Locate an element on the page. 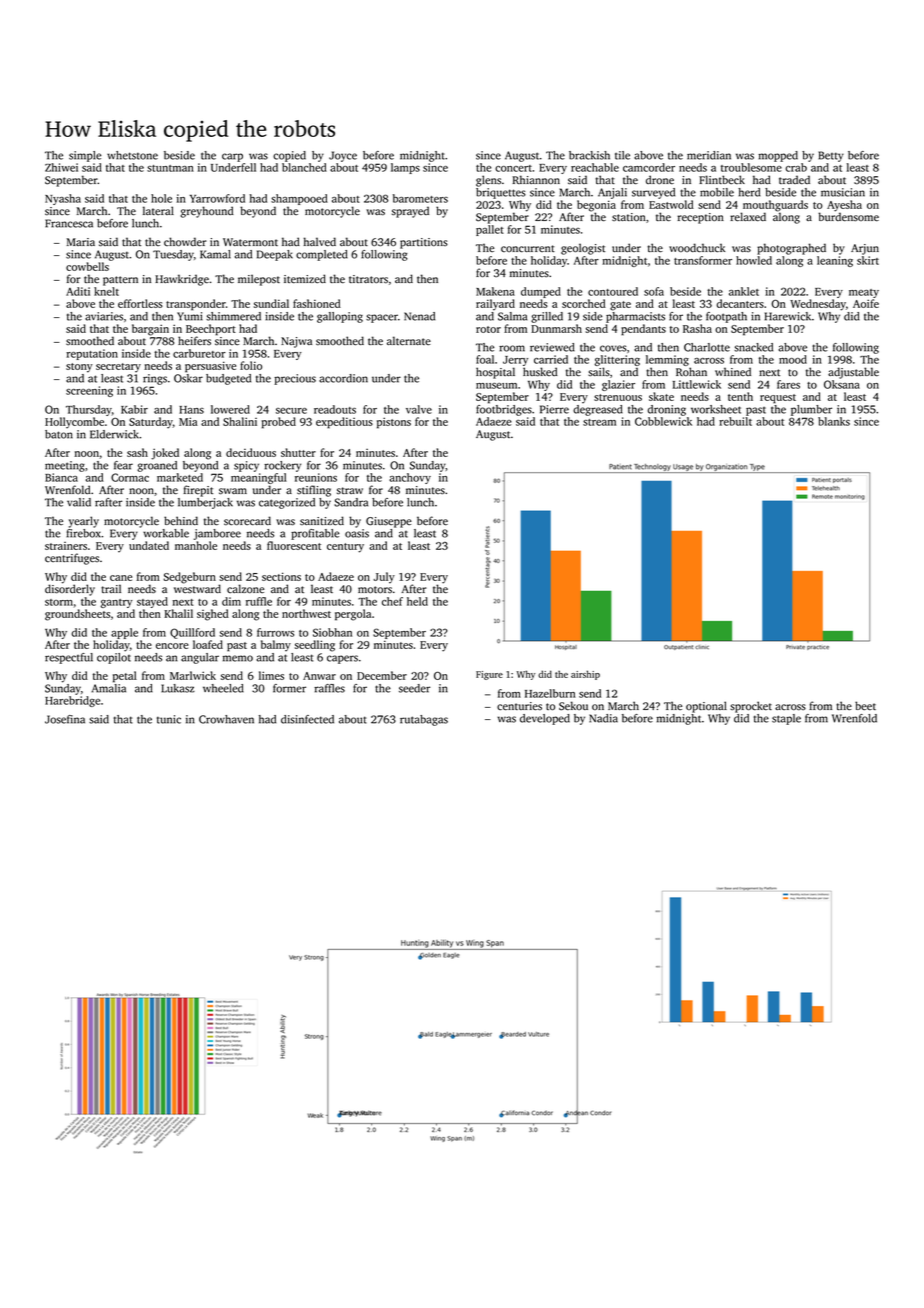 This page has width=924, height=1308. brackish is located at coordinates (589, 155).
